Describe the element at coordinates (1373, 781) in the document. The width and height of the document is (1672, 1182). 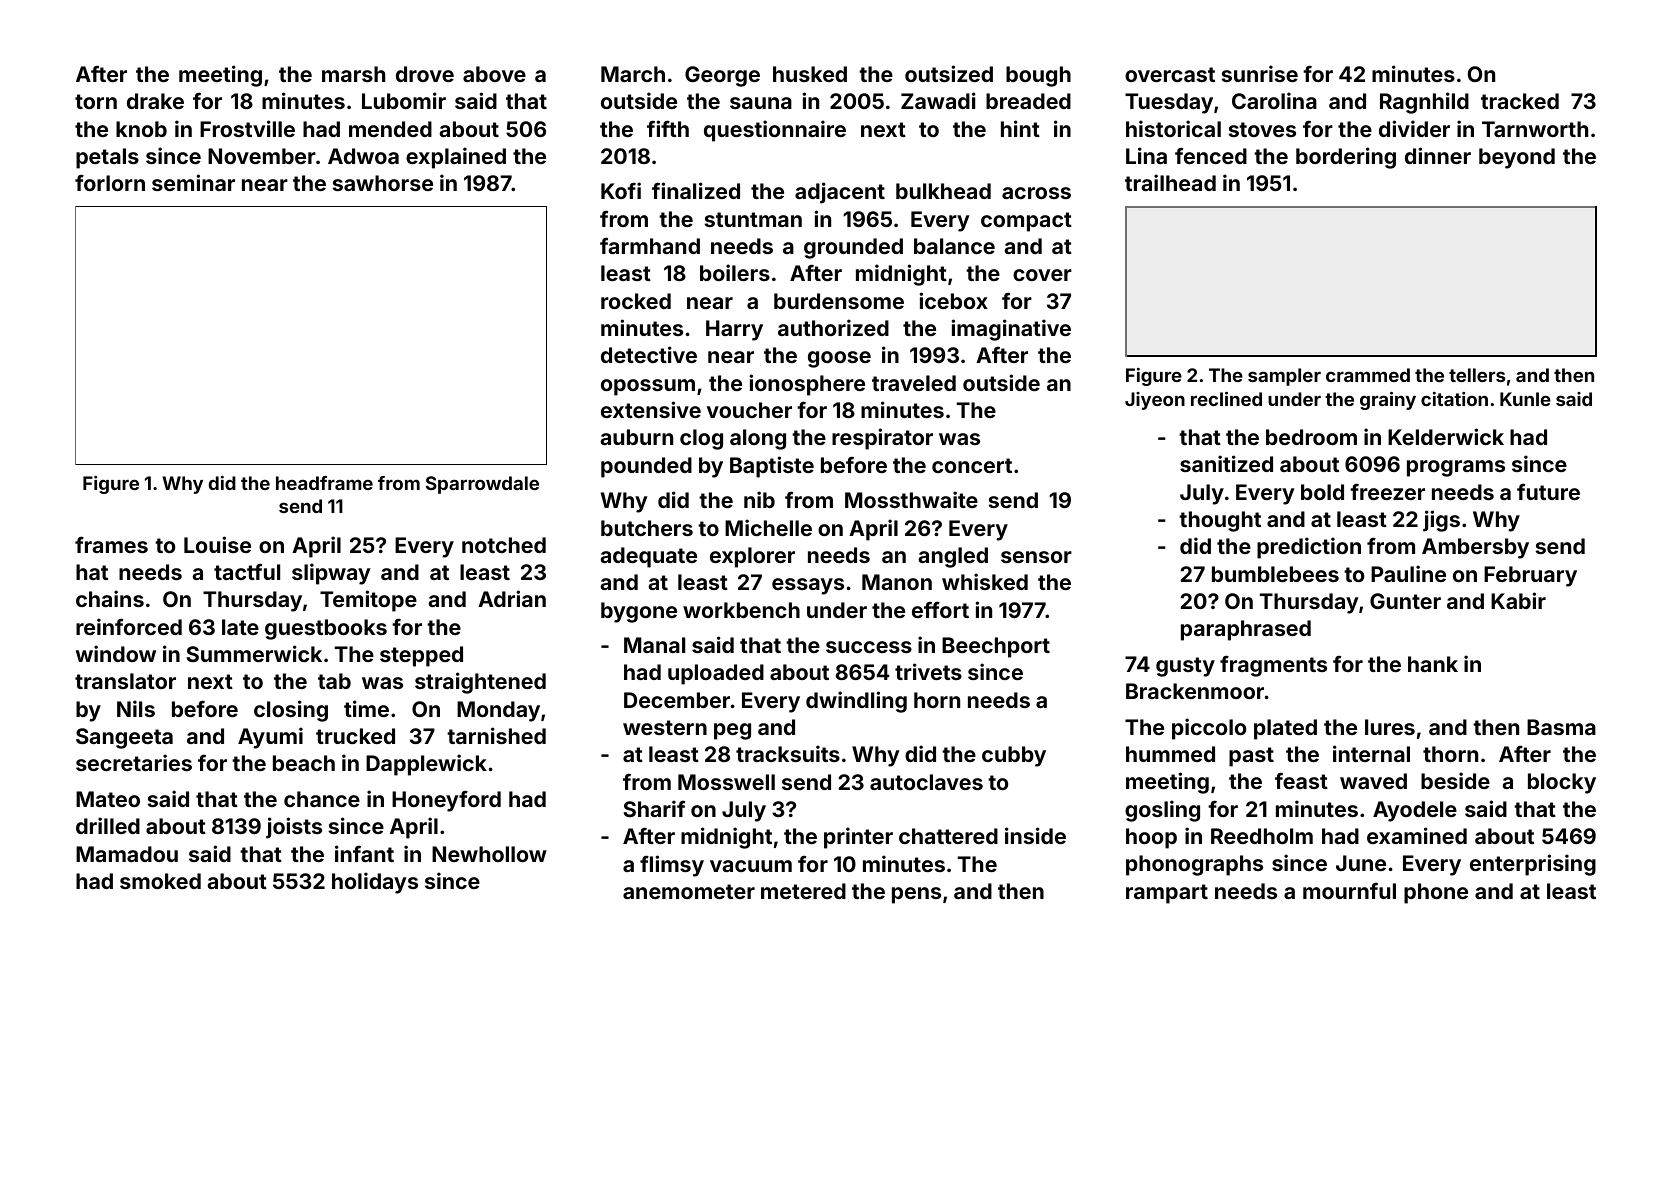
I see `waved` at that location.
